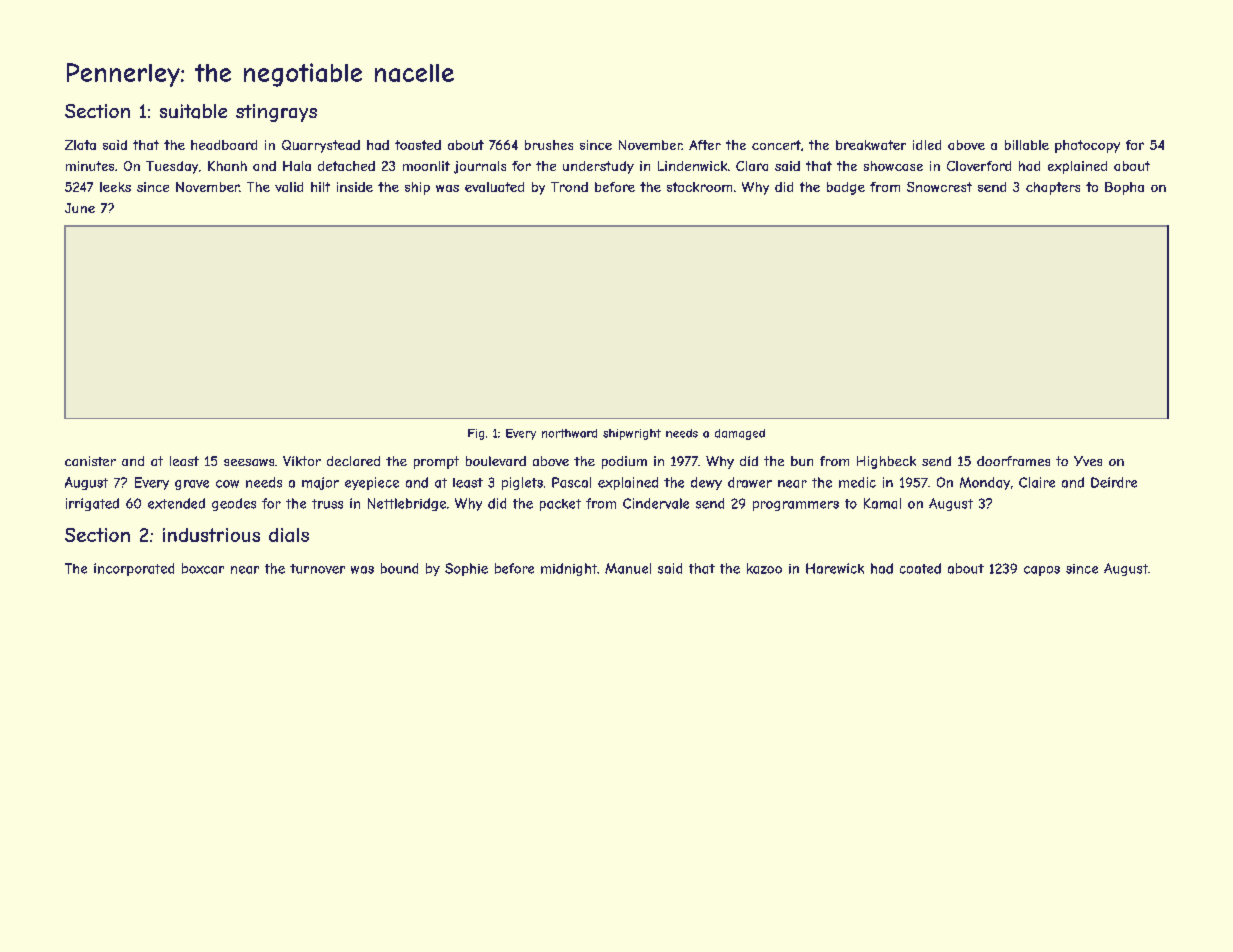  What do you see at coordinates (276, 113) in the document?
I see `stingrays` at bounding box center [276, 113].
